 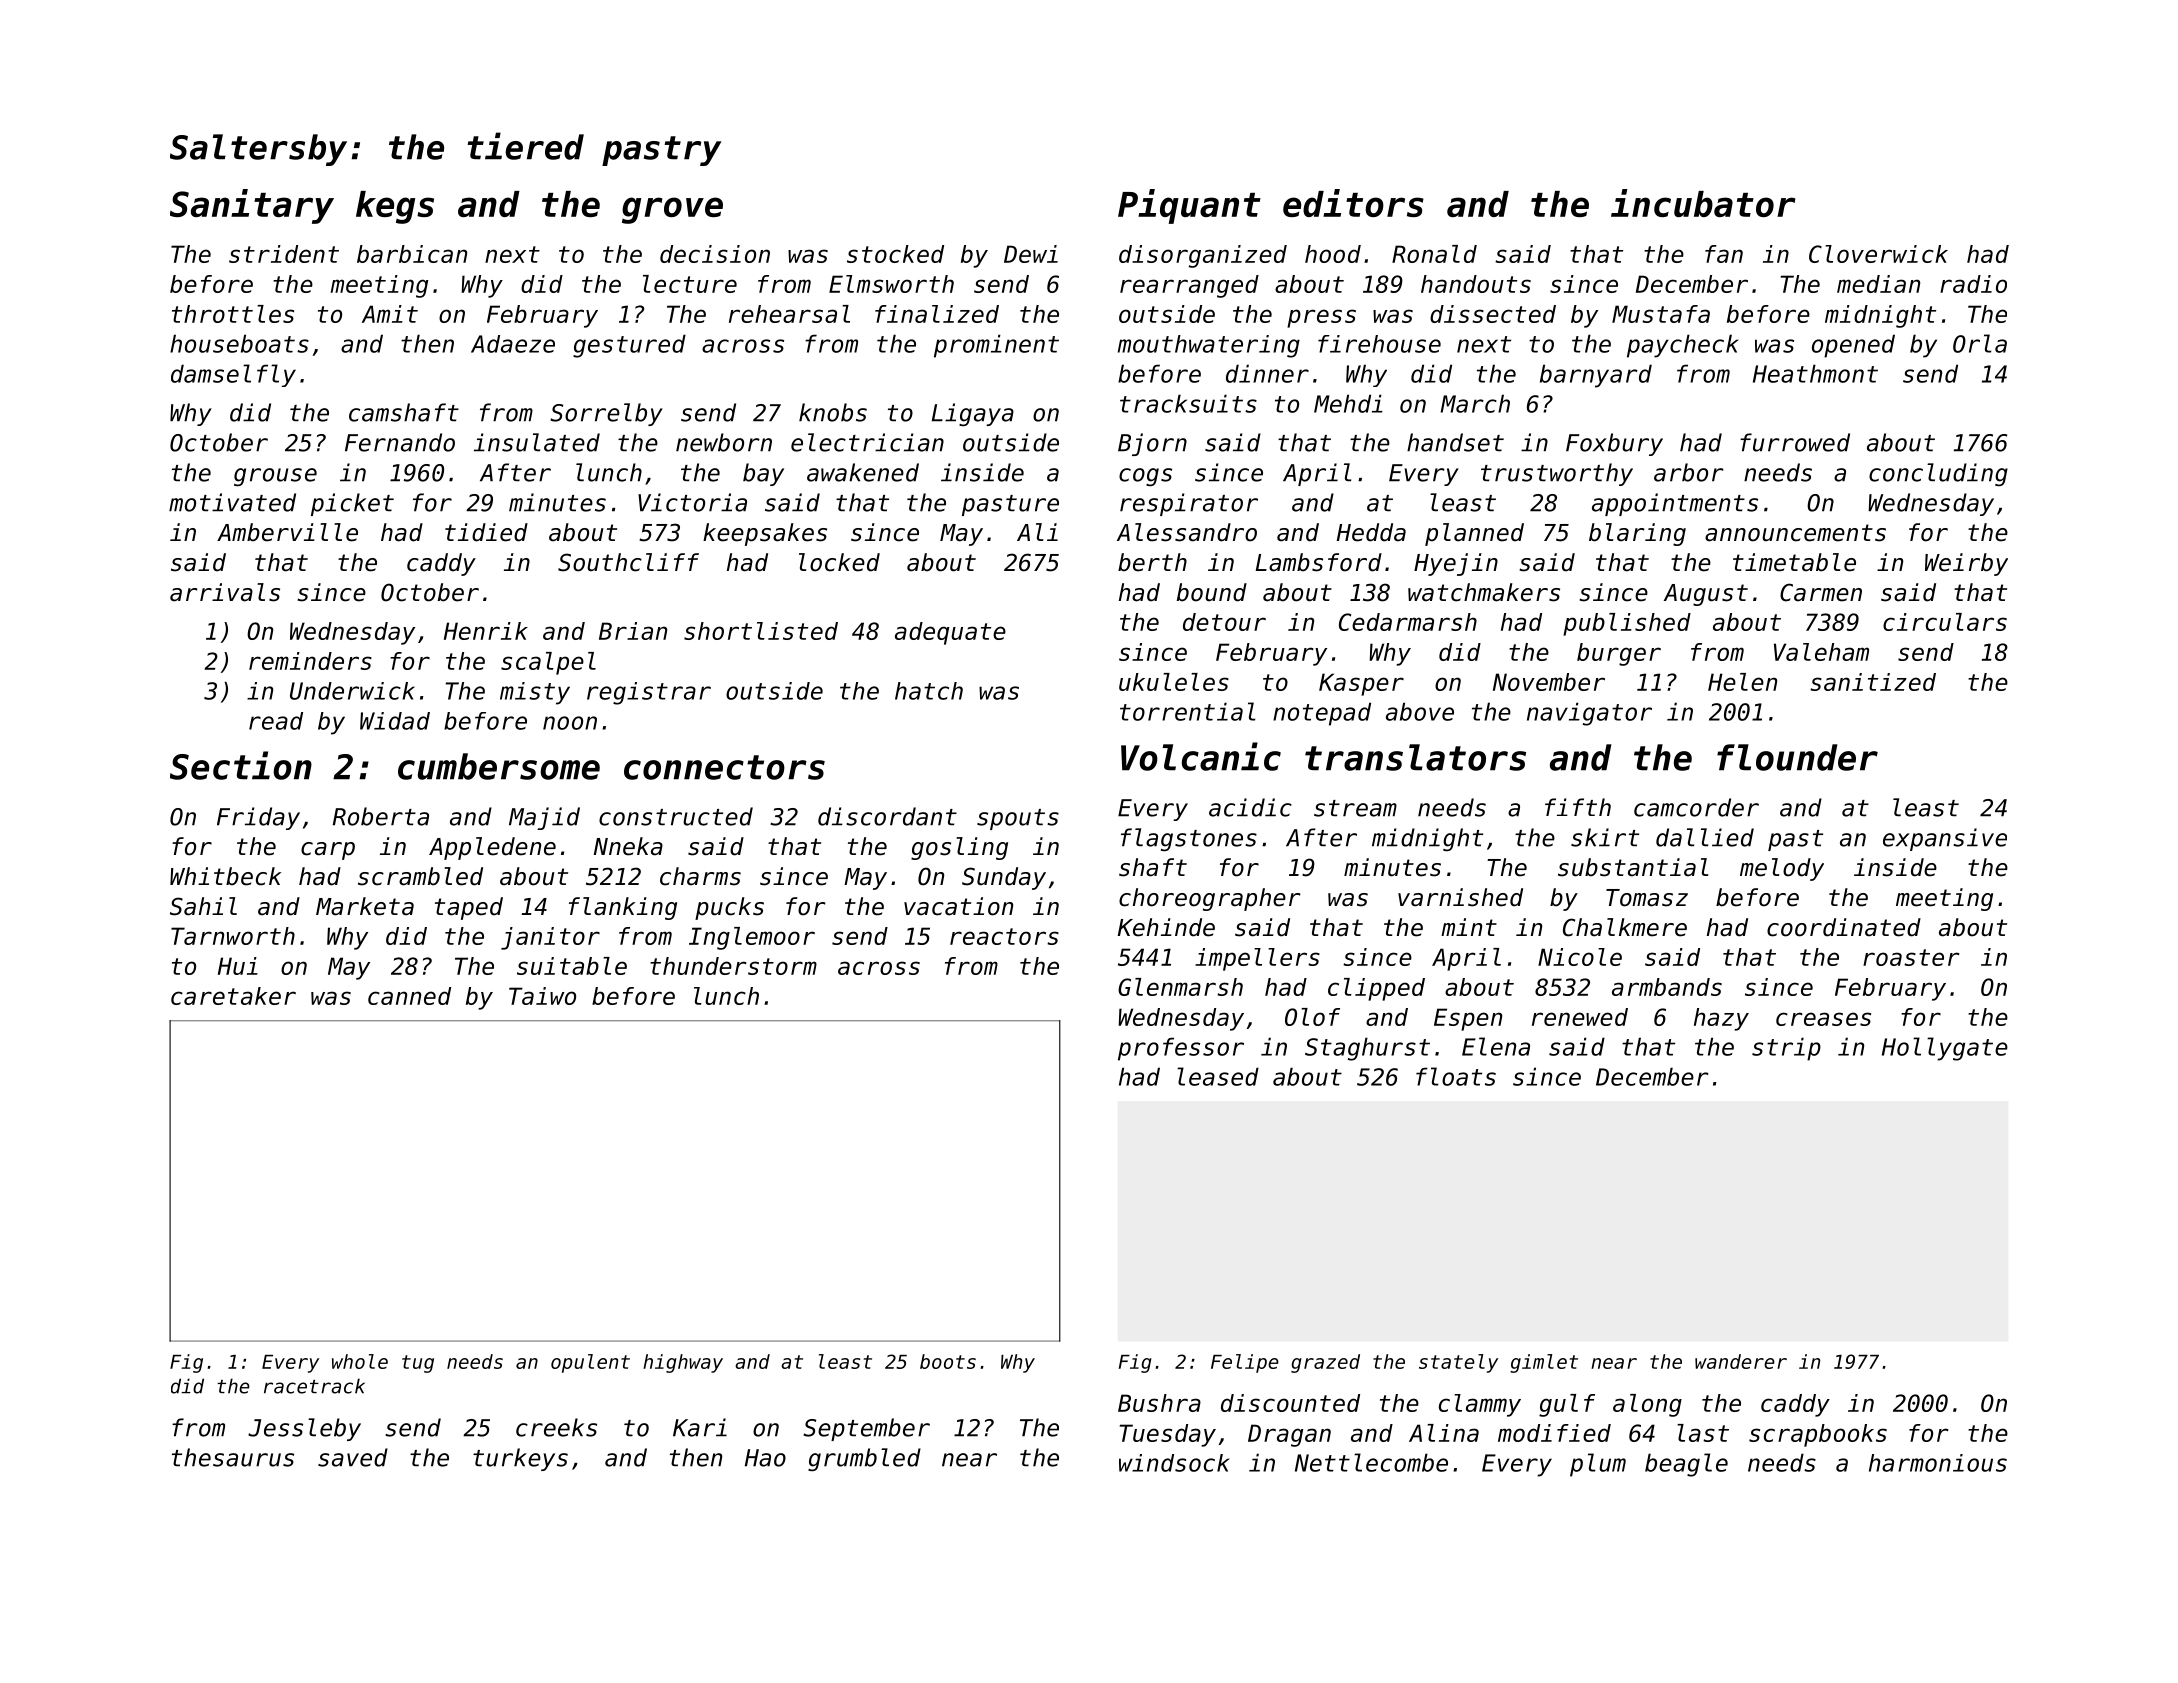 What do you see at coordinates (1250, 807) in the image?
I see `acidic` at bounding box center [1250, 807].
